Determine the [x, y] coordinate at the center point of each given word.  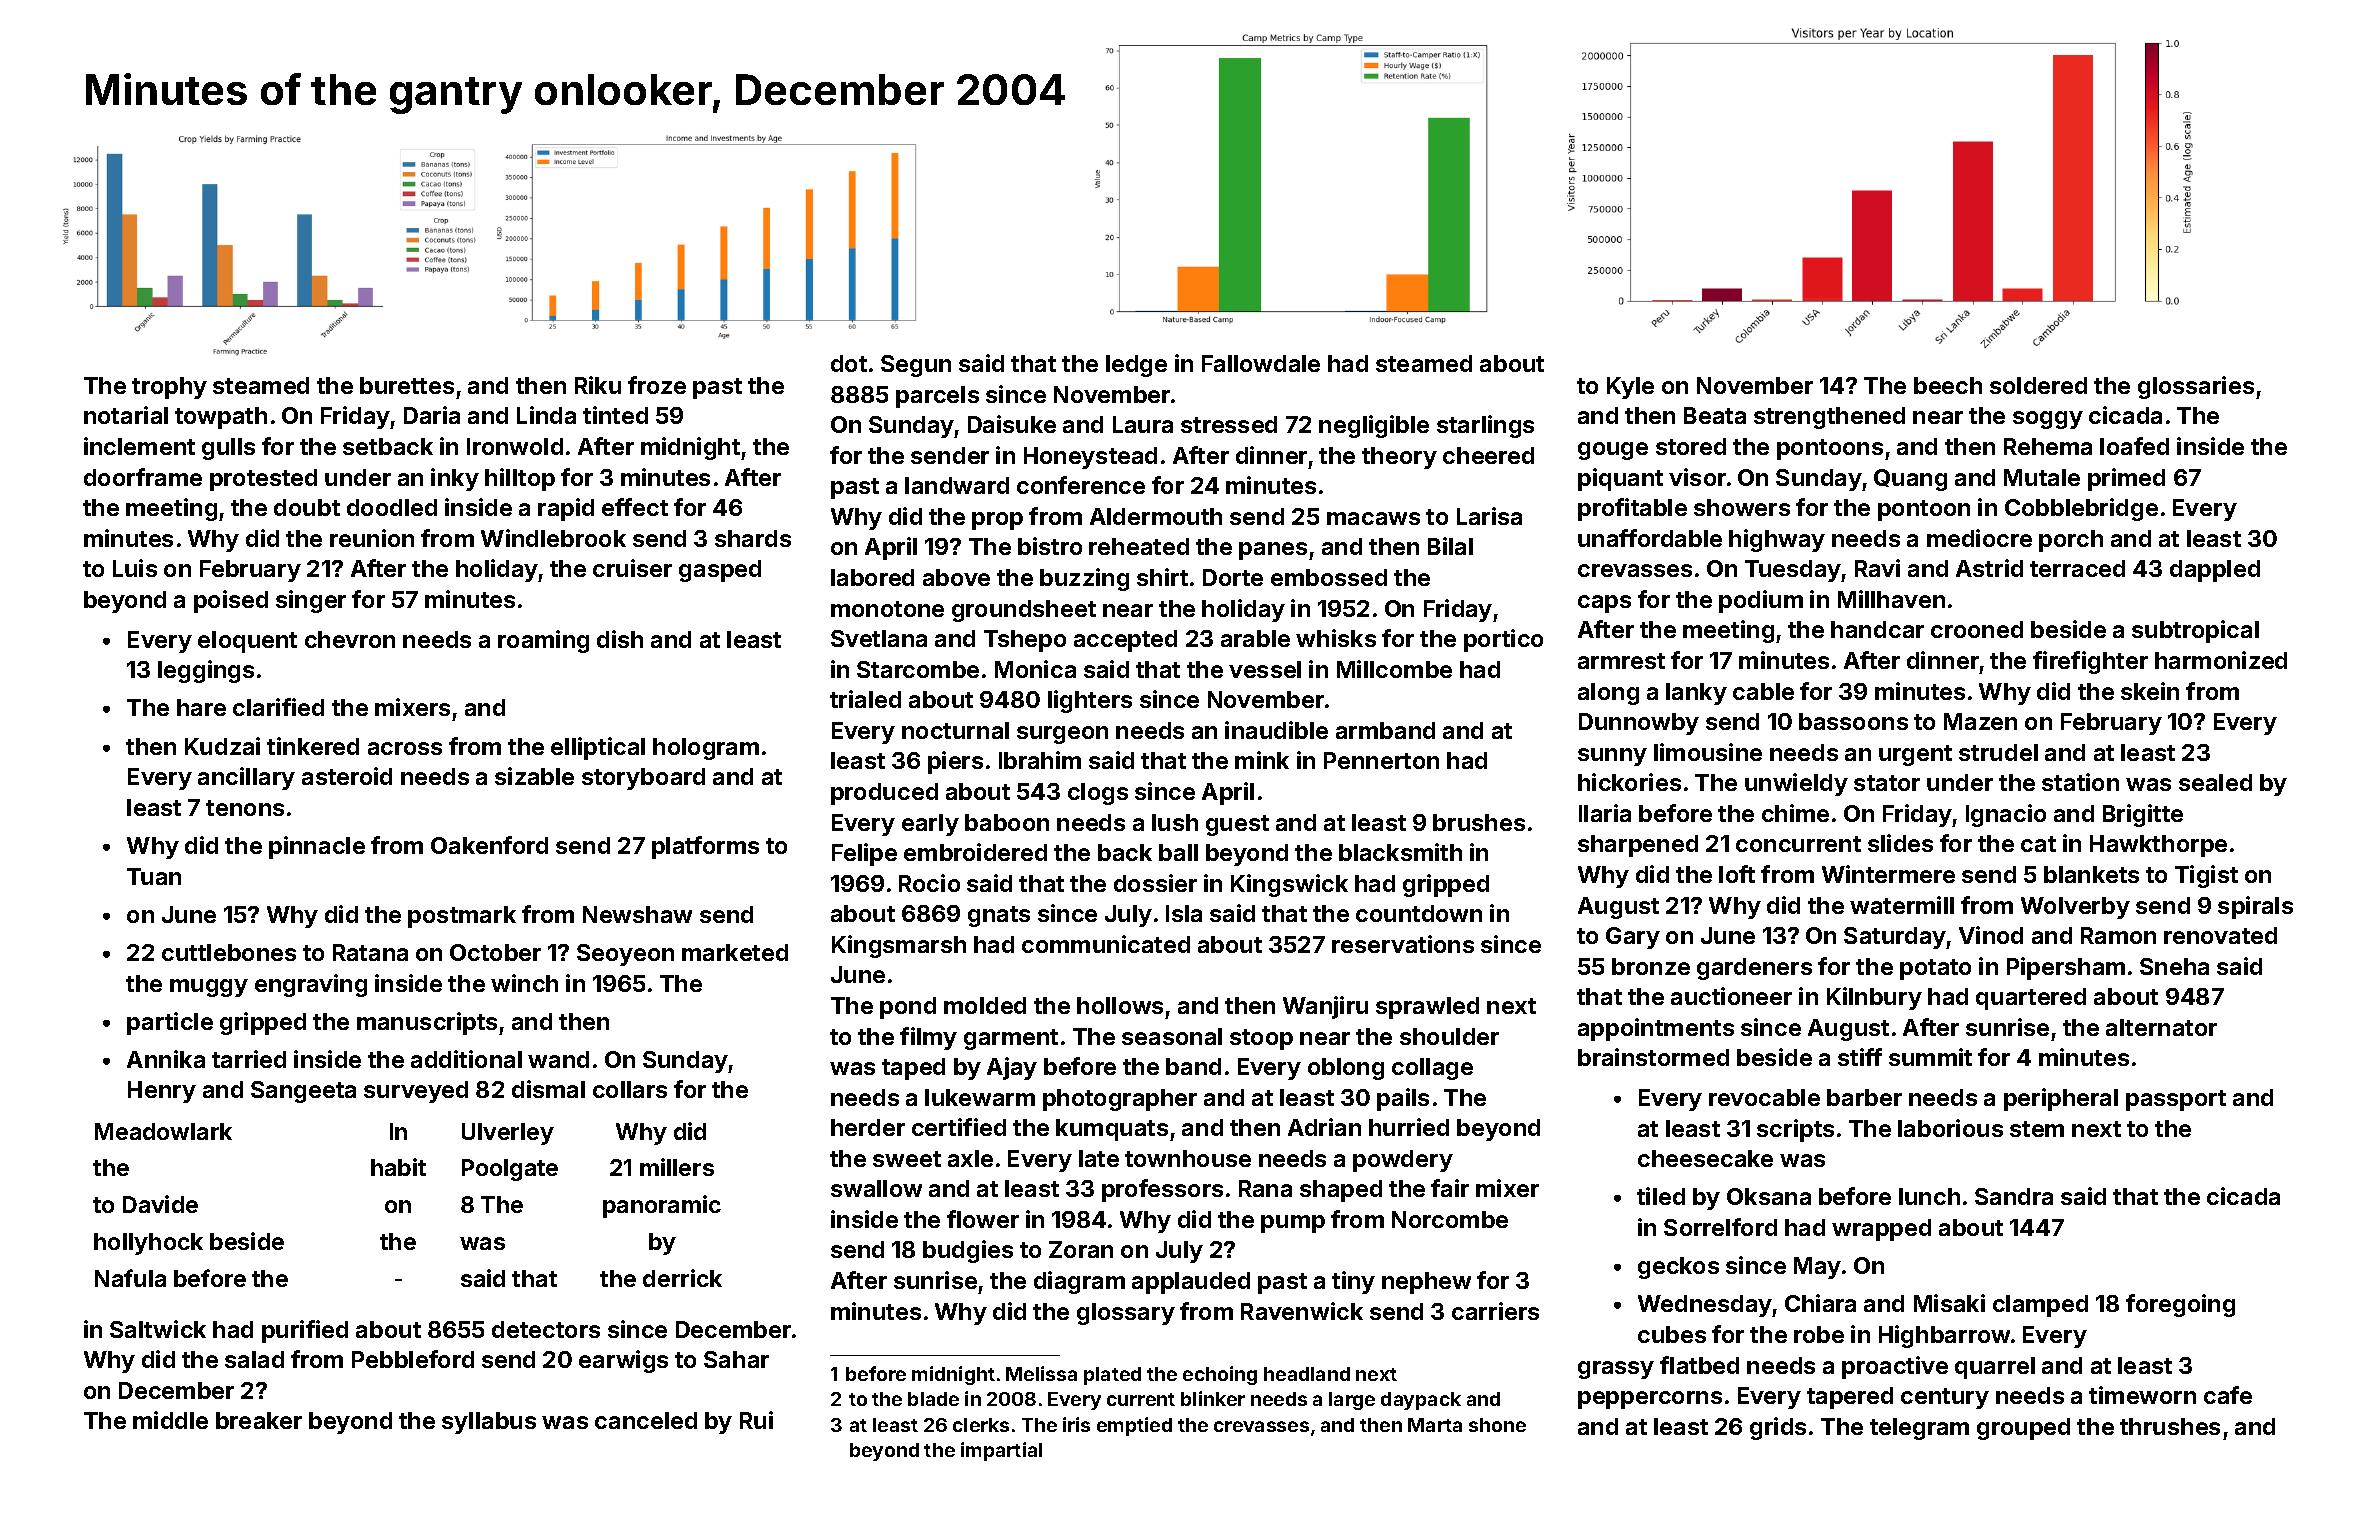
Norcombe [1450, 1219]
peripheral [2061, 1099]
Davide [160, 1204]
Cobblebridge [2081, 509]
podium [1761, 601]
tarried [249, 1059]
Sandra [2014, 1196]
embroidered [975, 852]
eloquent [247, 642]
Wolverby [2075, 908]
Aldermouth [1156, 516]
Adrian [1324, 1127]
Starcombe [918, 669]
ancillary [246, 778]
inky [455, 479]
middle [170, 1420]
